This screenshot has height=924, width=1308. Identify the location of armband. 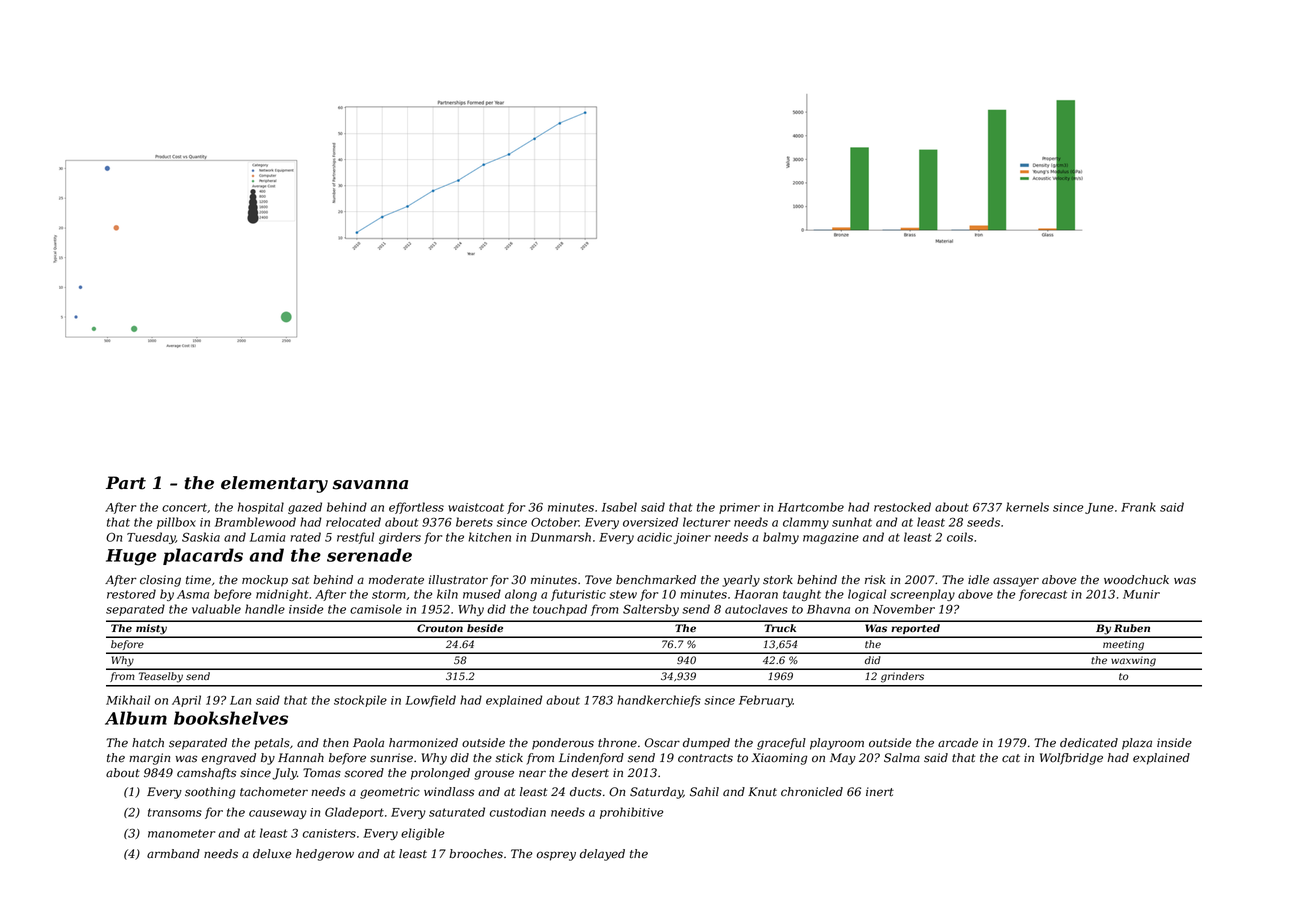
(173, 854).
